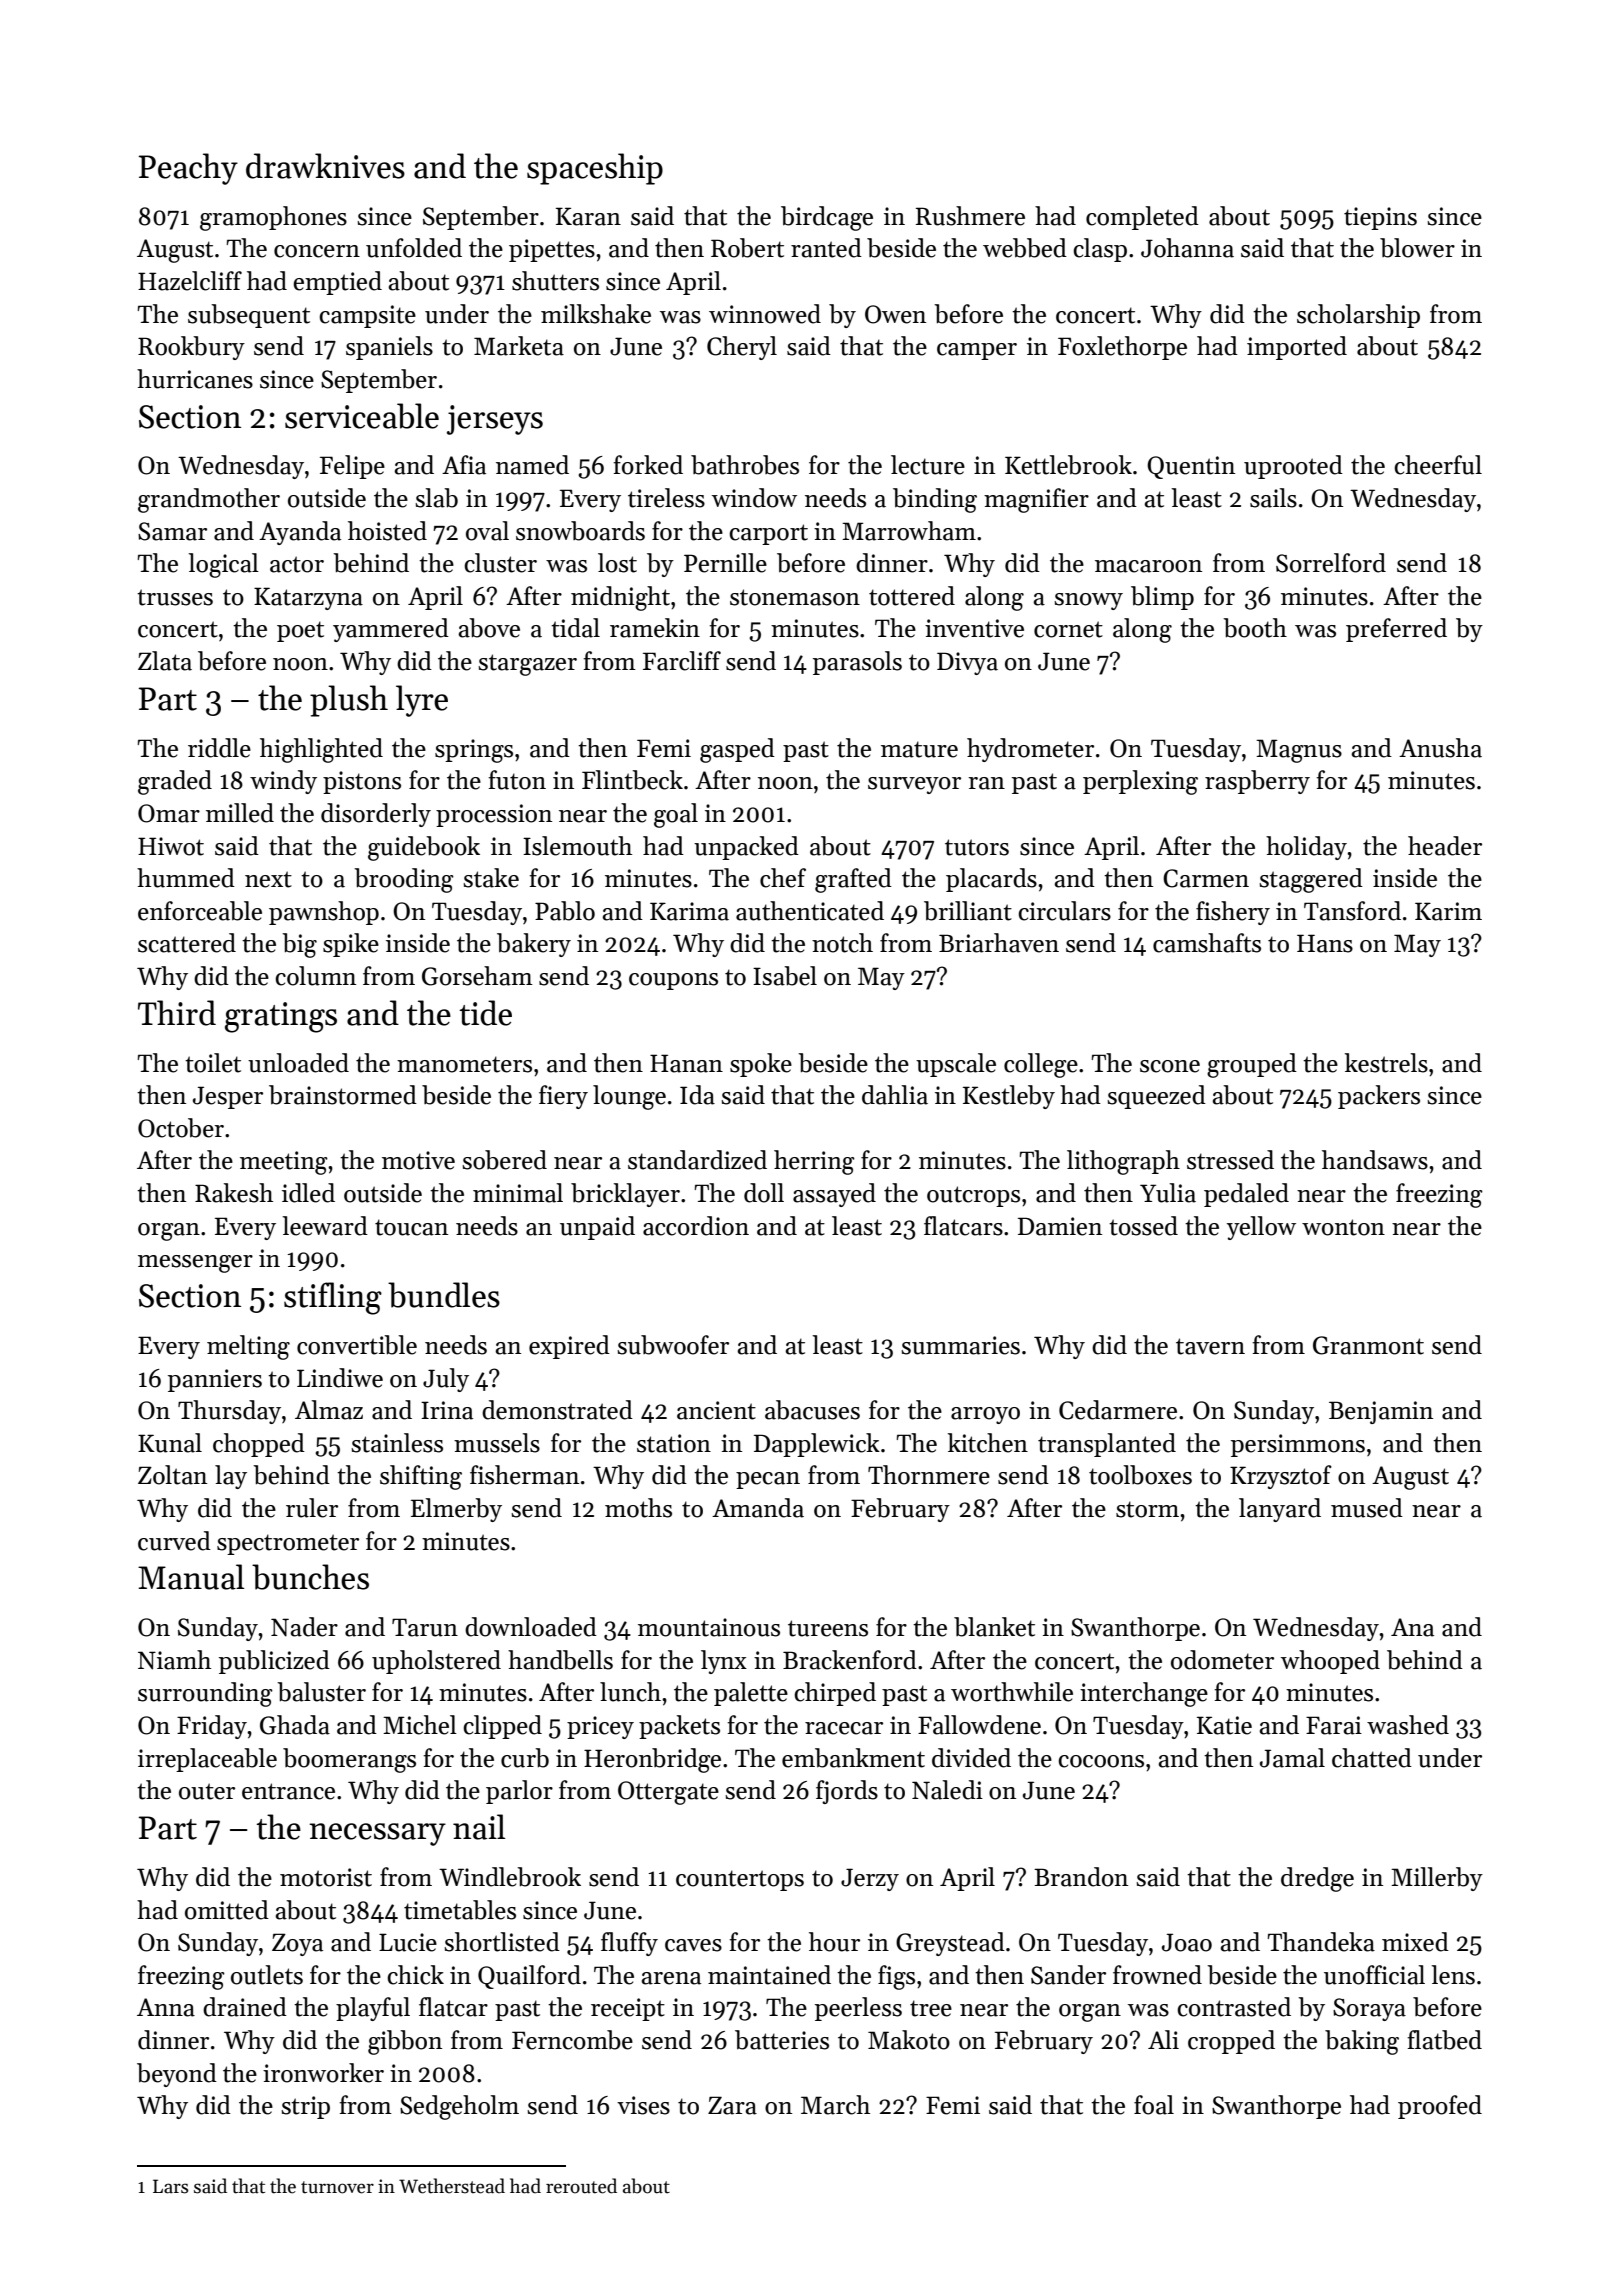  What do you see at coordinates (165, 661) in the document?
I see `Zlata` at bounding box center [165, 661].
